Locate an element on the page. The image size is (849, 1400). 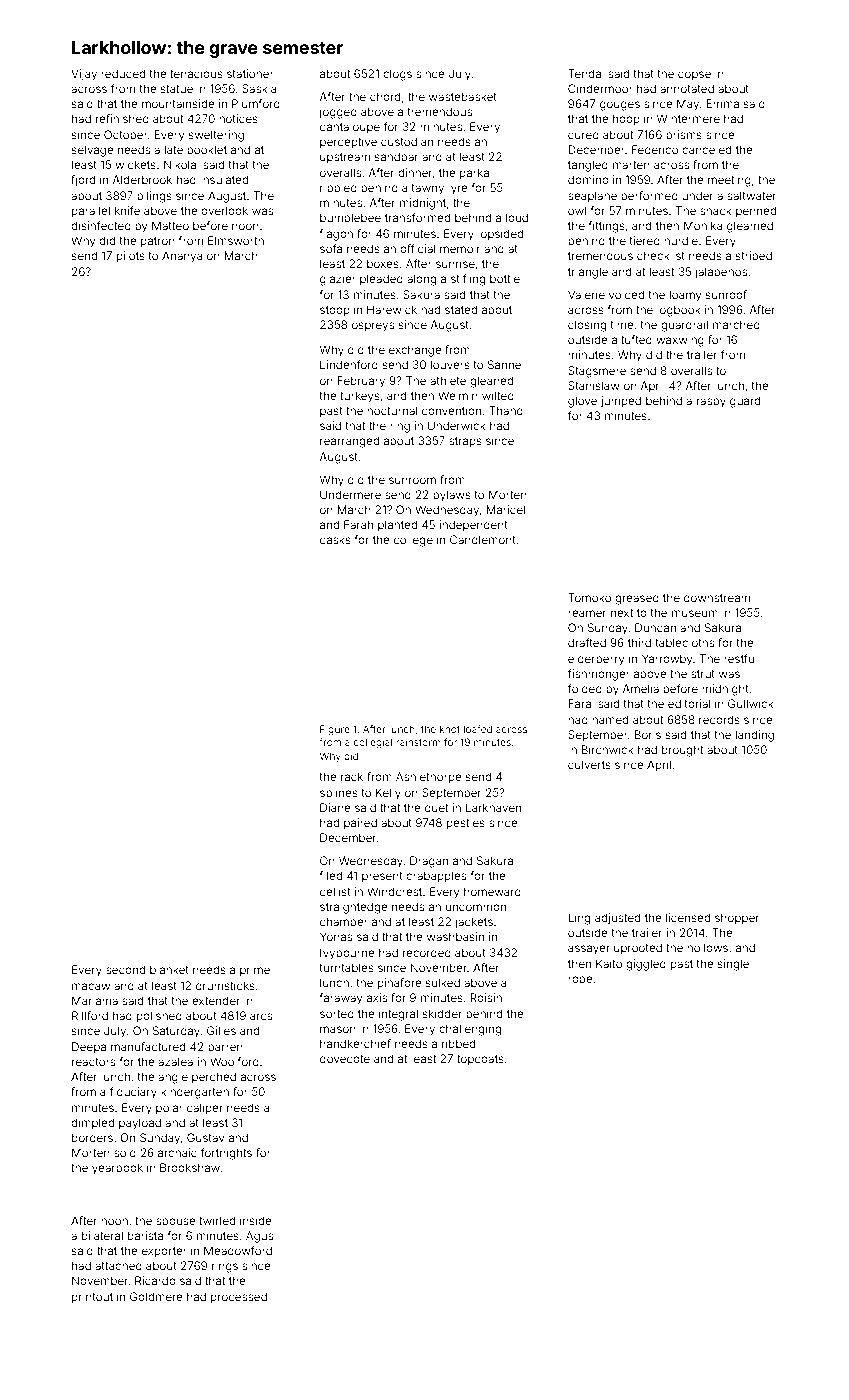
custodian is located at coordinates (407, 141).
